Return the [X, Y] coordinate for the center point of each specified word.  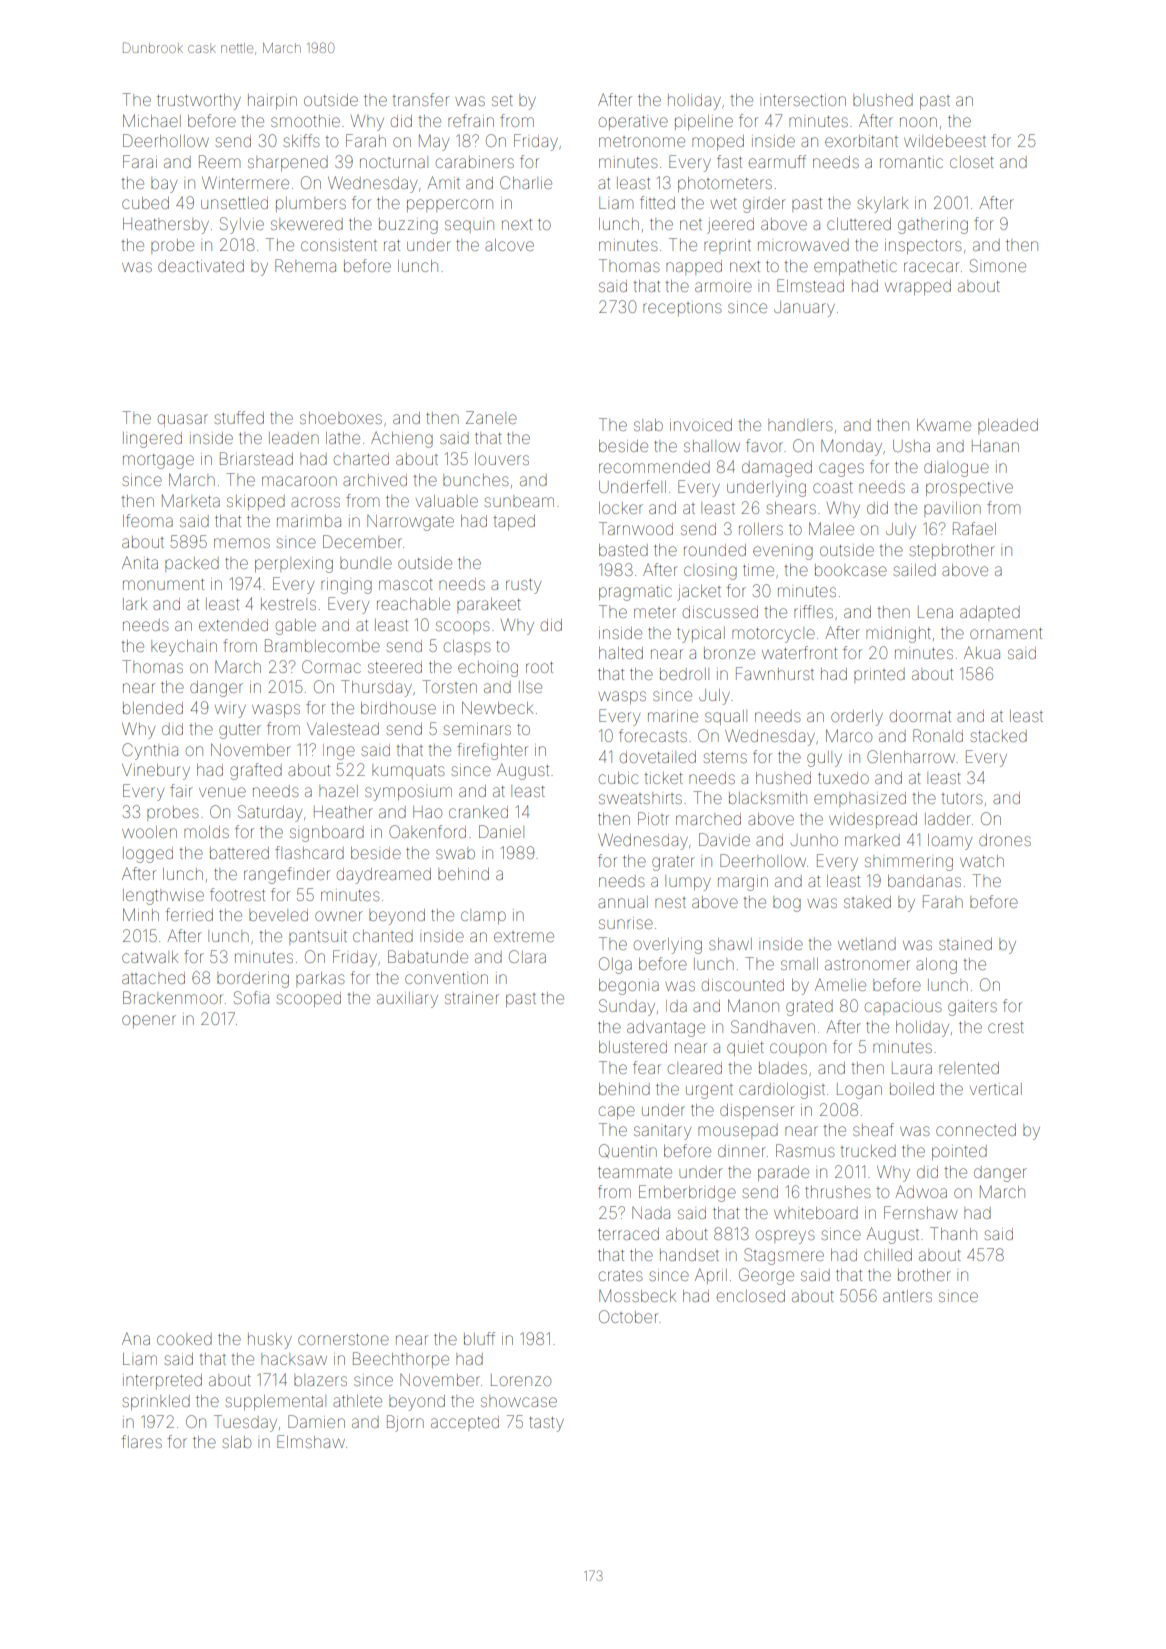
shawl [730, 944]
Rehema [305, 265]
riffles [813, 611]
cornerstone [343, 1339]
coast [833, 487]
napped [694, 267]
